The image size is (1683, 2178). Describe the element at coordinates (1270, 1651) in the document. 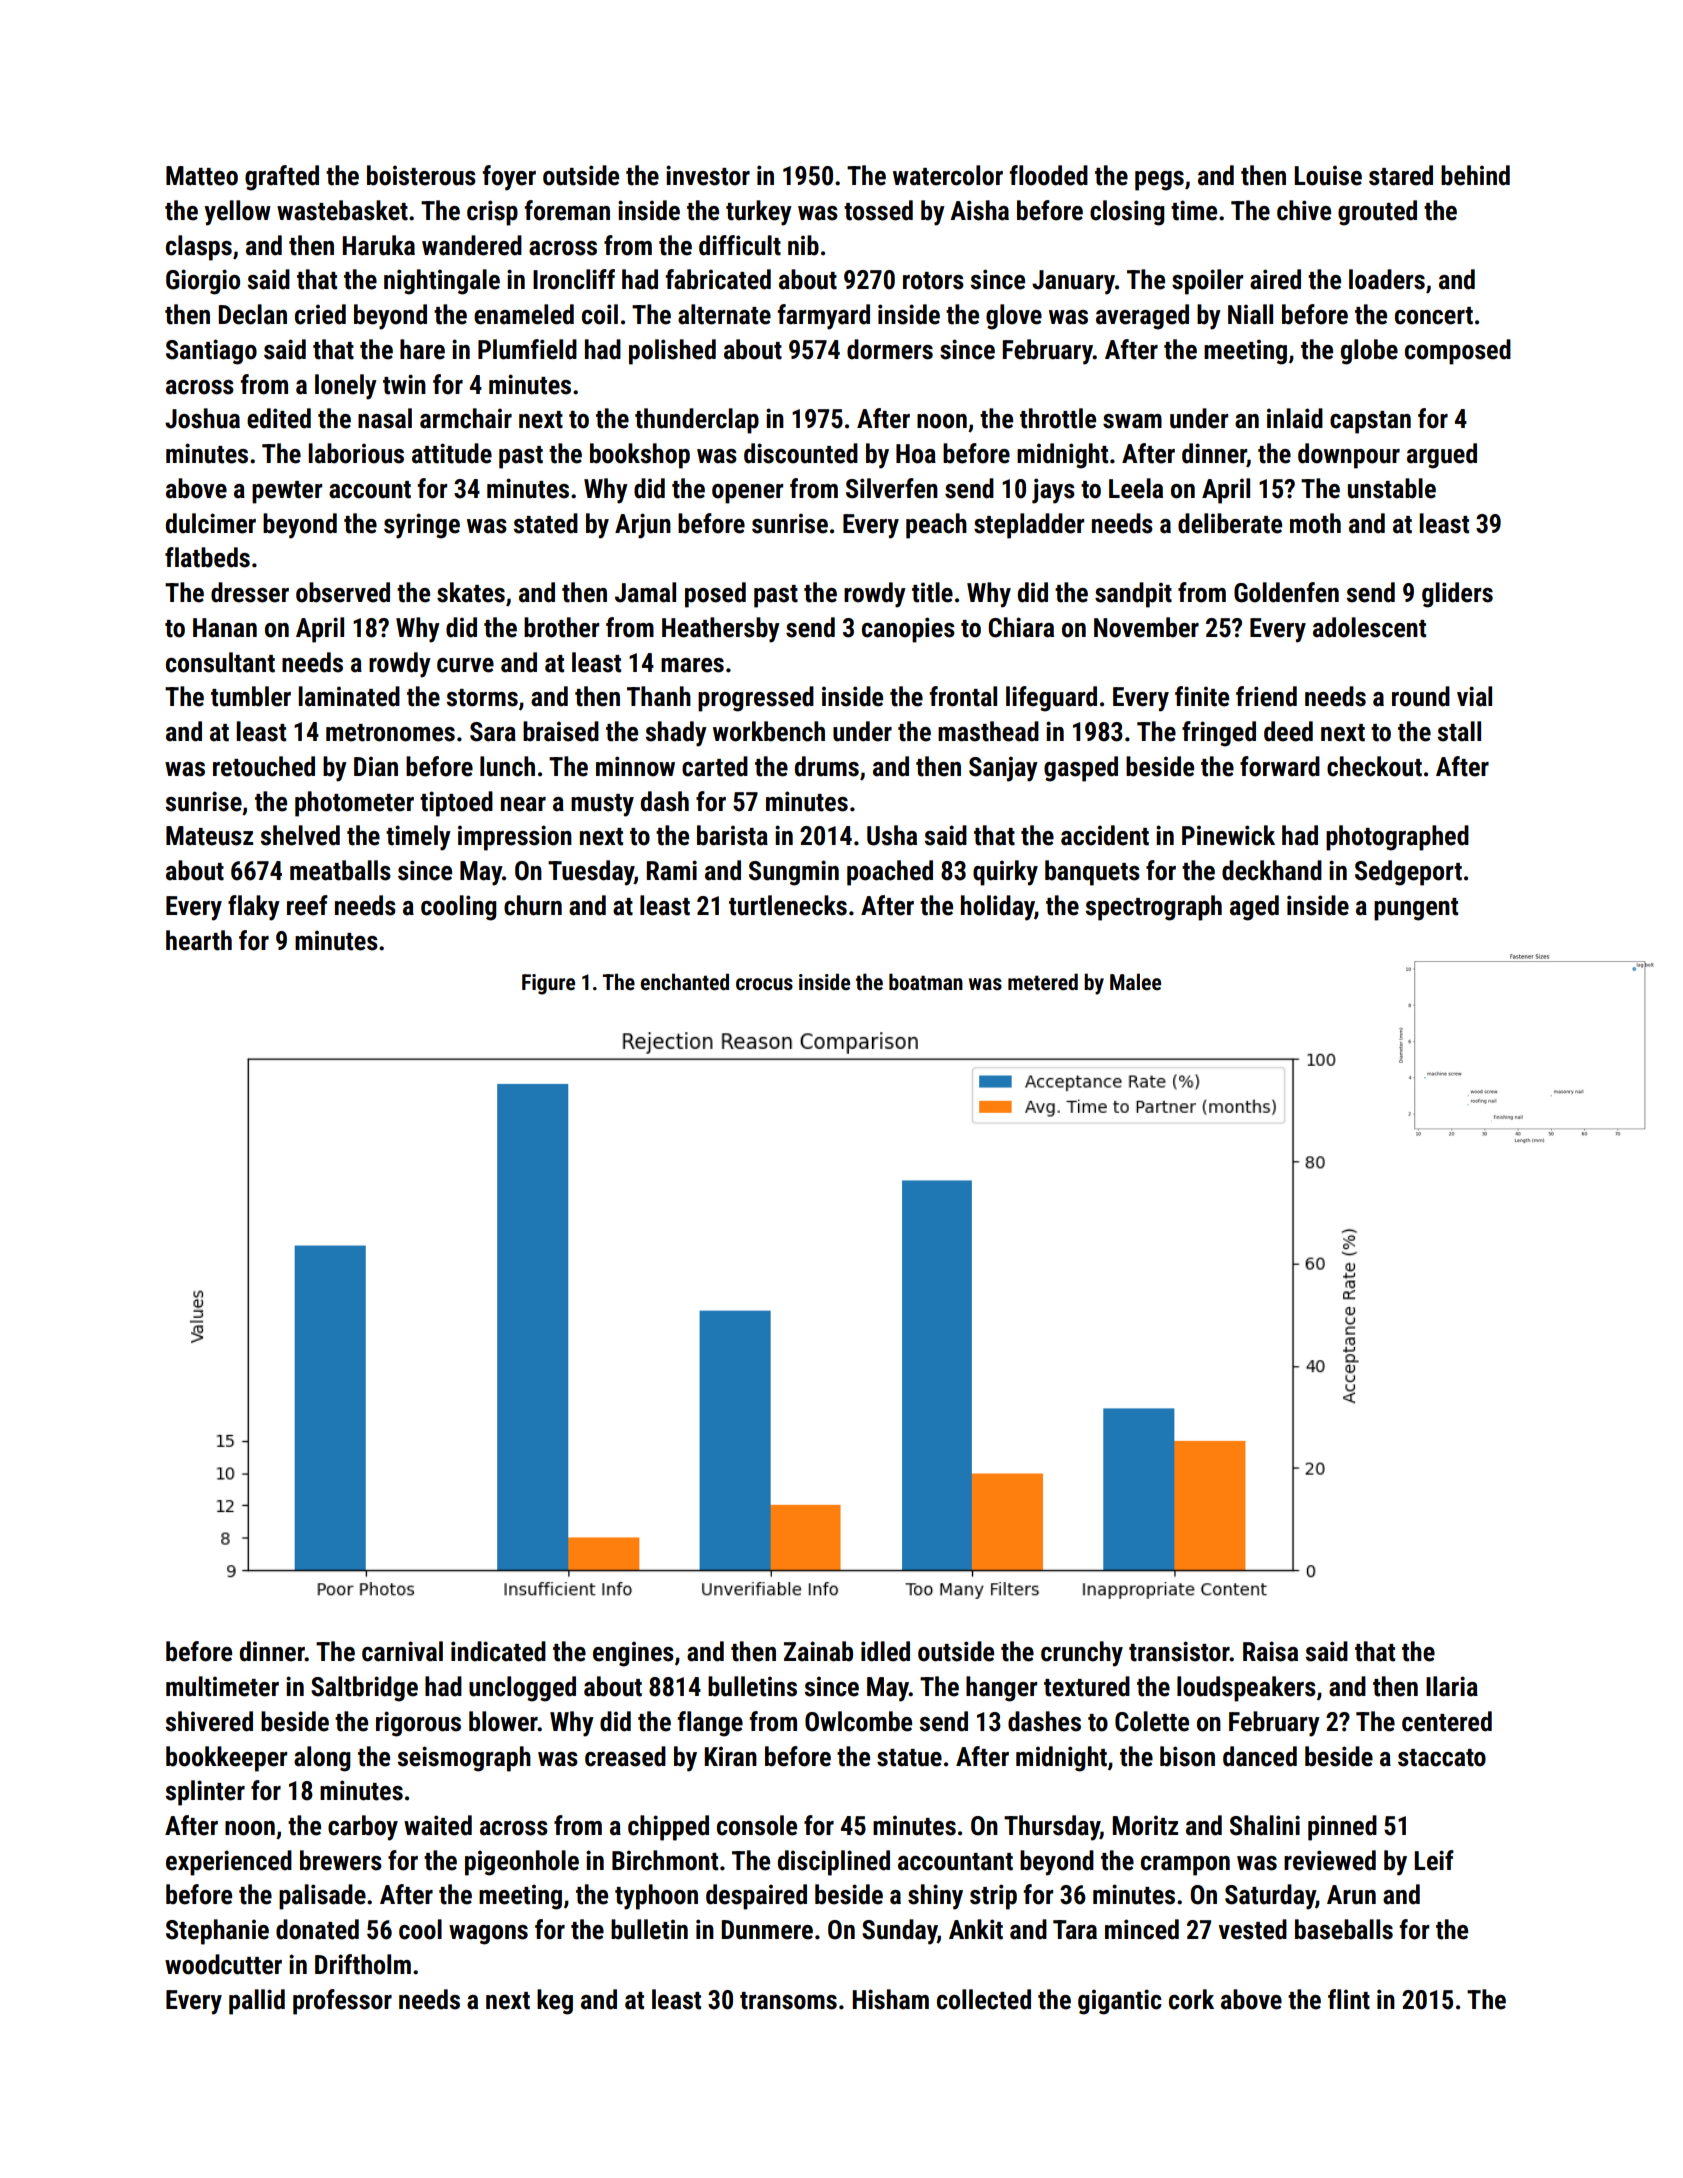

I see `Raisa` at that location.
